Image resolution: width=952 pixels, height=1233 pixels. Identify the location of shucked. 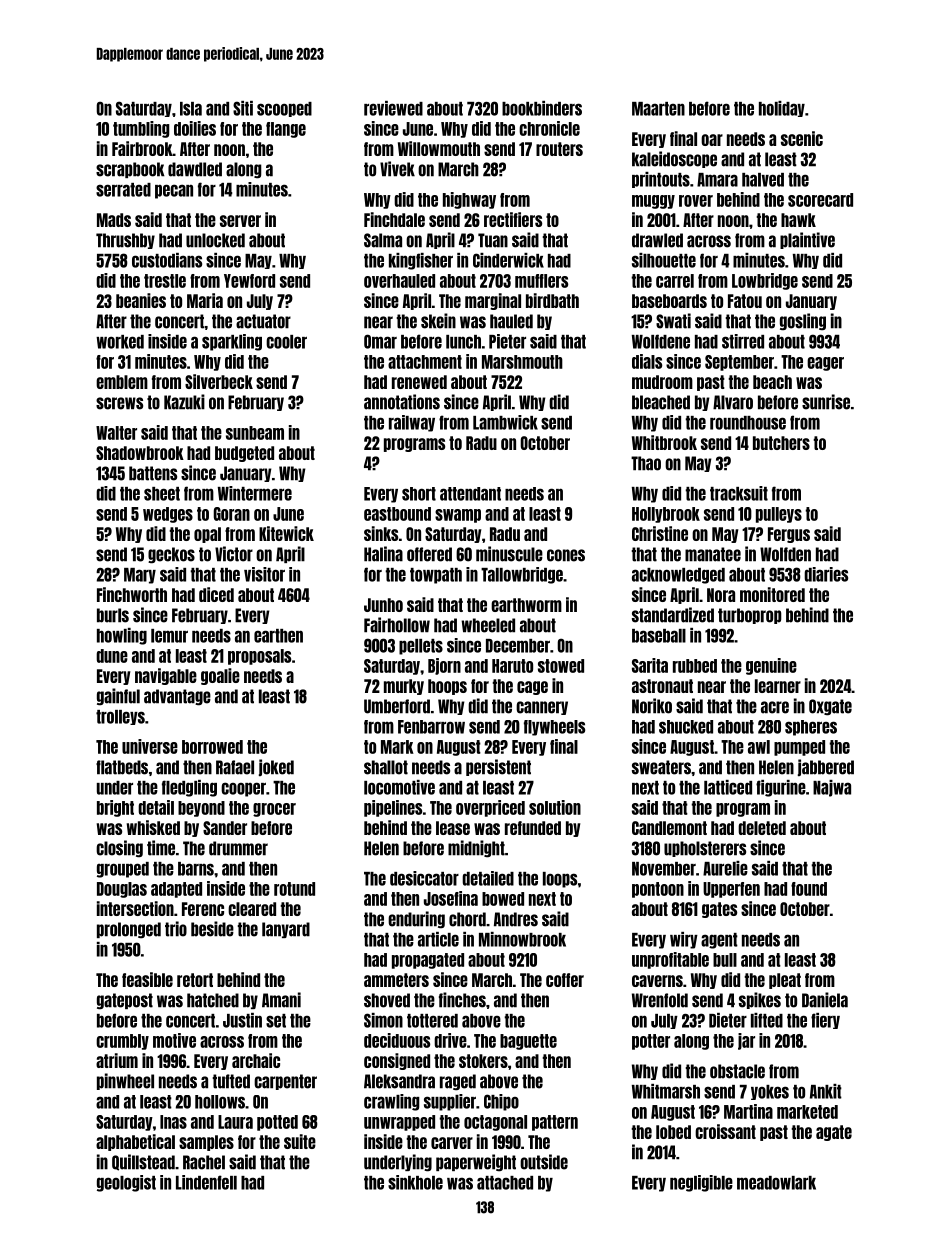
(686, 727).
